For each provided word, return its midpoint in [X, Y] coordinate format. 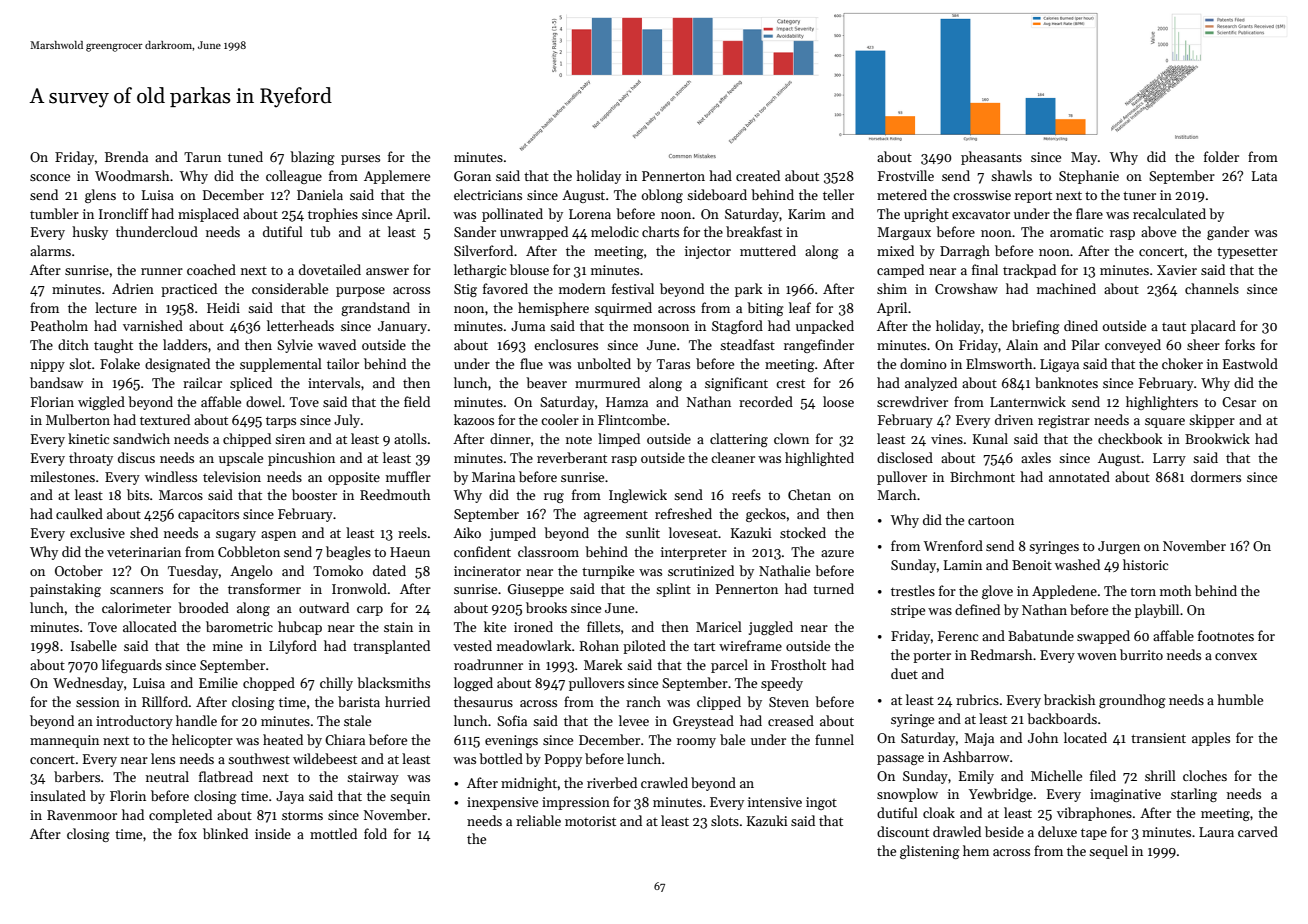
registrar [1064, 421]
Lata [1264, 176]
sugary [236, 536]
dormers [1216, 476]
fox [187, 833]
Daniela [320, 194]
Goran [472, 176]
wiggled [101, 403]
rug [554, 498]
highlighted [819, 459]
